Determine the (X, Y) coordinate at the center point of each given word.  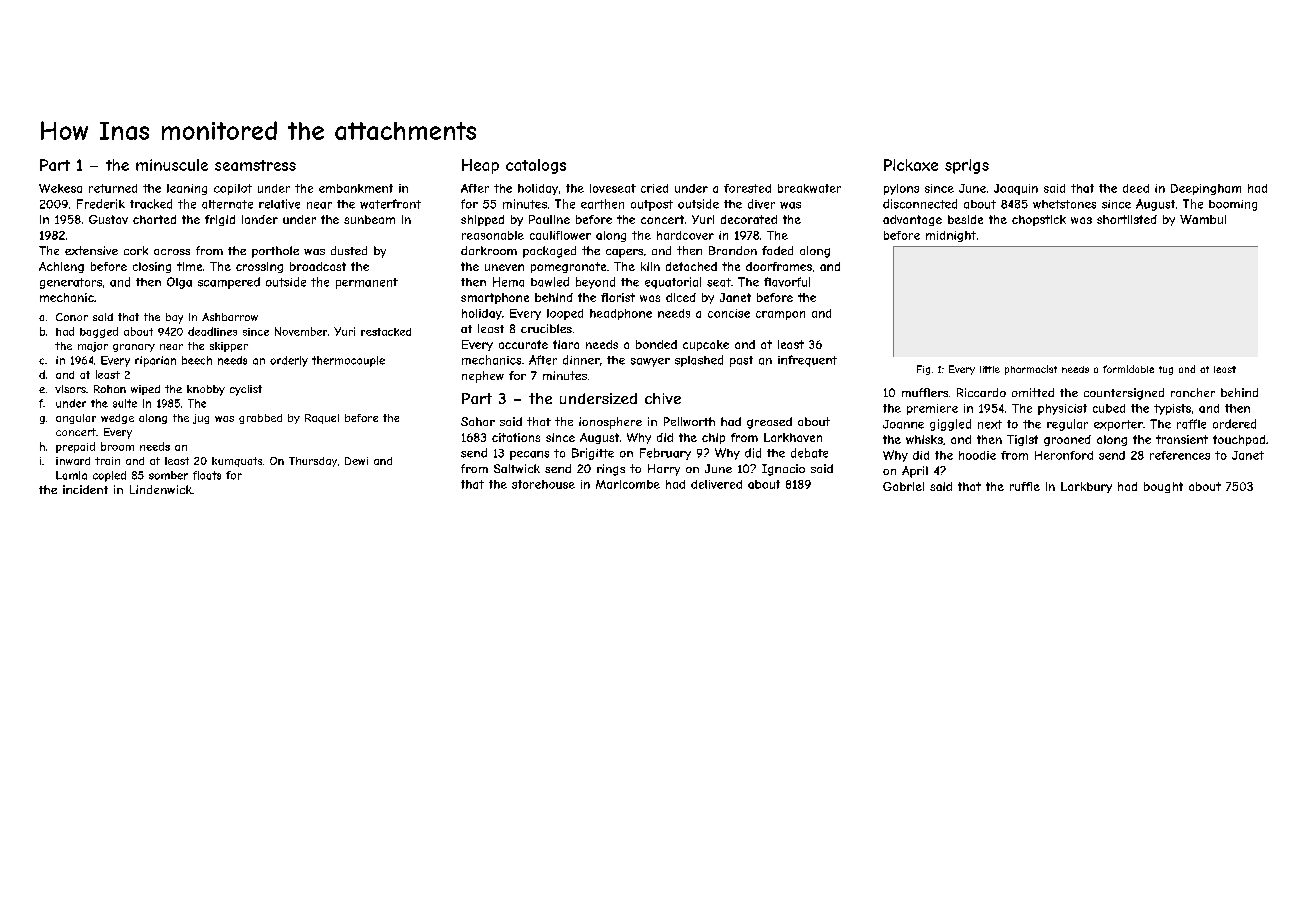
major (93, 347)
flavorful (787, 282)
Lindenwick (161, 489)
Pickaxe (911, 165)
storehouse (543, 484)
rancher (1193, 392)
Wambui (1203, 219)
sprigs (967, 166)
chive (663, 398)
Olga (179, 283)
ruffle (1025, 486)
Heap (480, 166)
